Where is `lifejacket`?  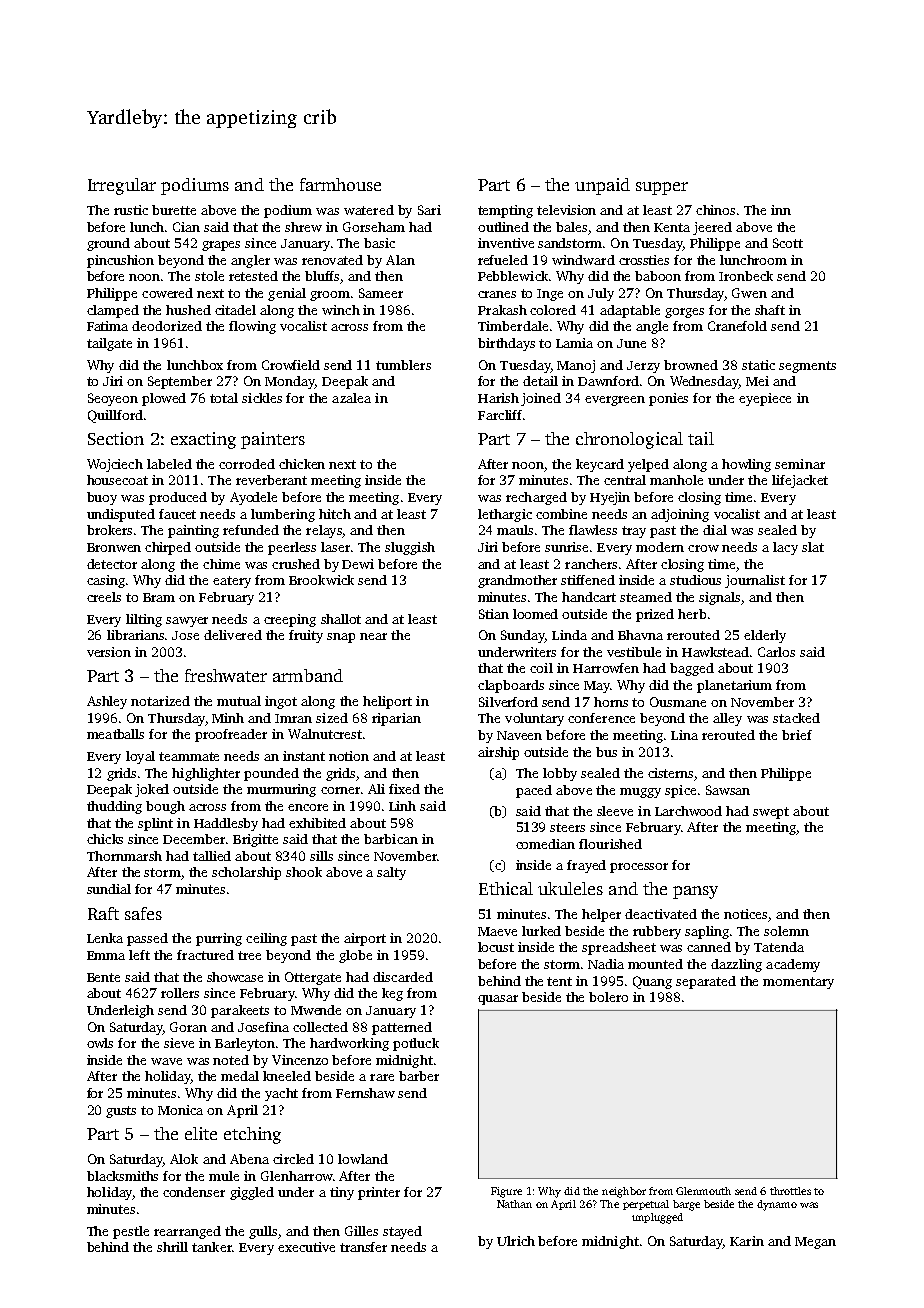
lifejacket is located at coordinates (800, 481).
